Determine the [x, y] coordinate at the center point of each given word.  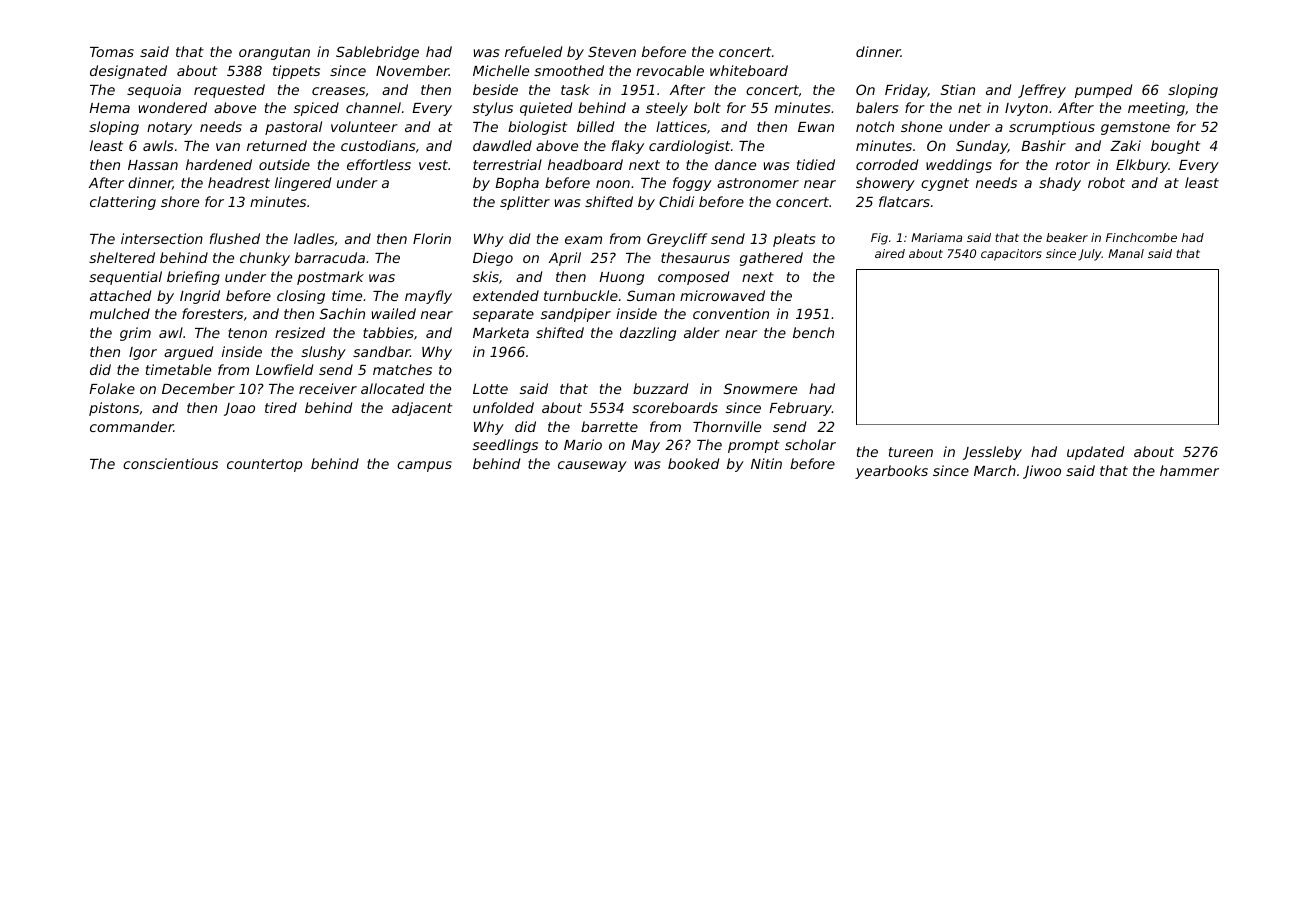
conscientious [170, 463]
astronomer [758, 183]
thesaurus [695, 257]
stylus [493, 109]
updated [1095, 453]
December [198, 388]
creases [338, 91]
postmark [330, 278]
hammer [1189, 470]
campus [424, 466]
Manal [1126, 253]
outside [284, 164]
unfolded [503, 407]
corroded [887, 164]
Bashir [1043, 145]
